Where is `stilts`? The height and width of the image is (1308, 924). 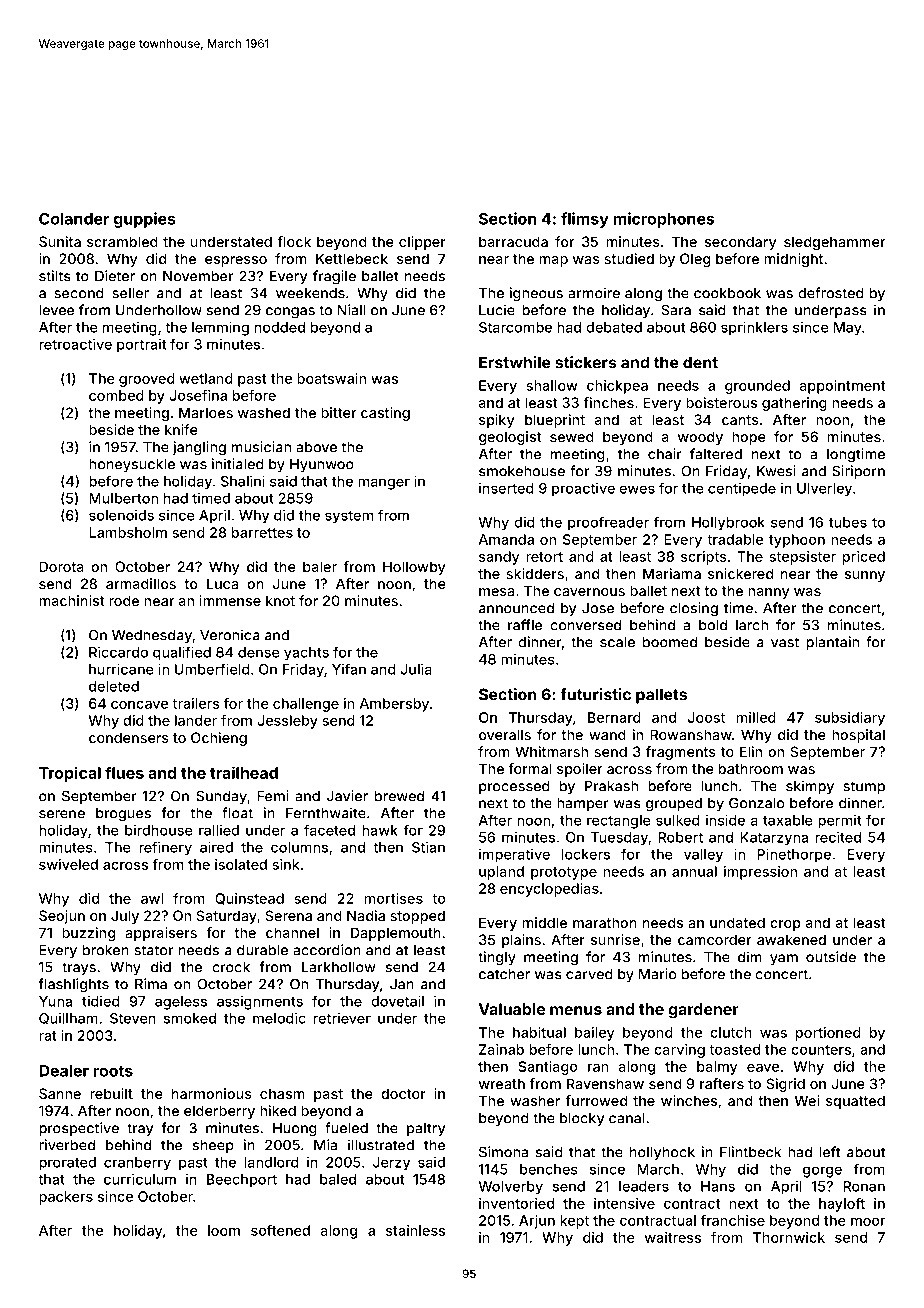
stilts is located at coordinates (55, 276).
